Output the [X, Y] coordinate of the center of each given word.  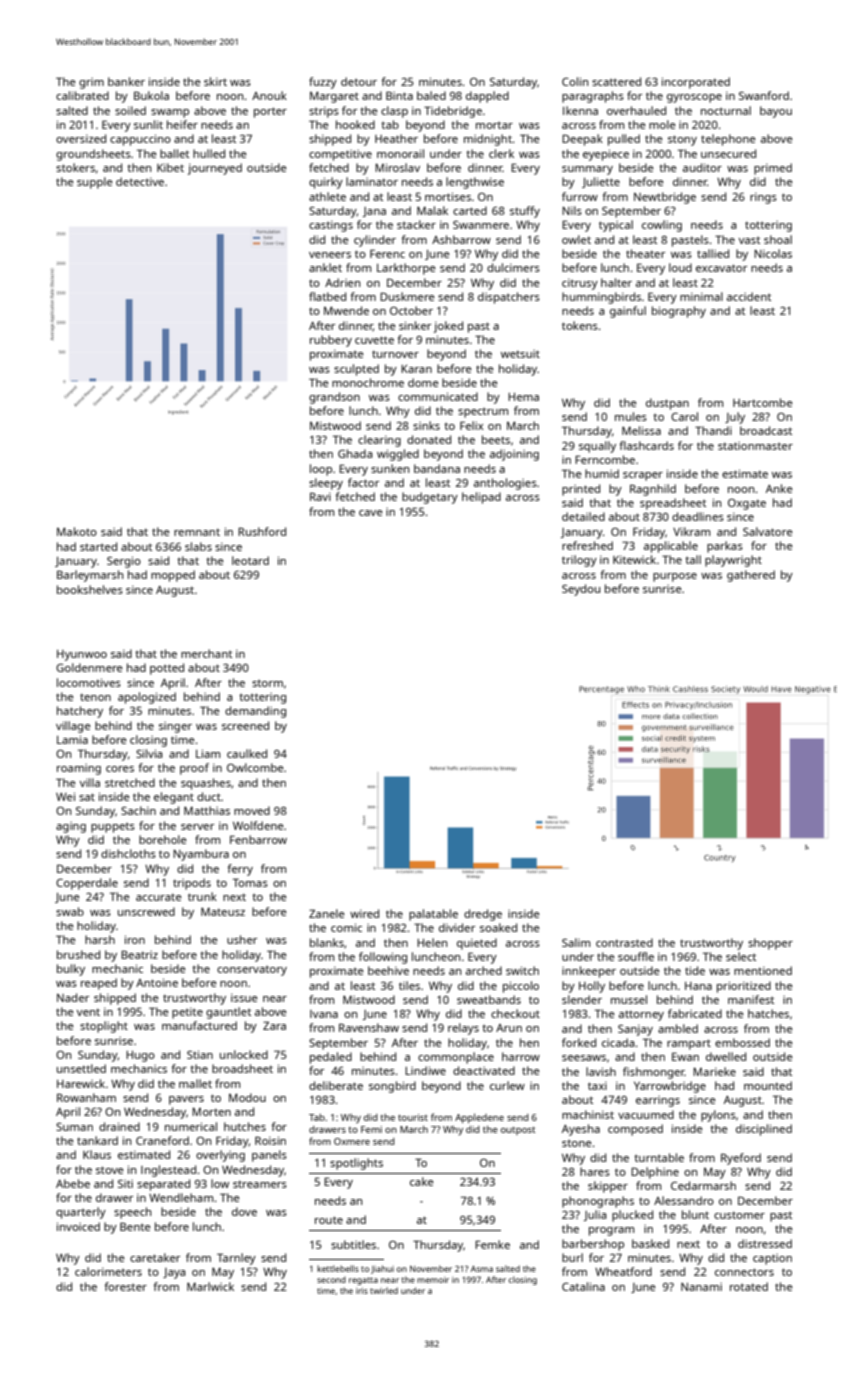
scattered [616, 81]
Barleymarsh [90, 576]
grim [91, 83]
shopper [770, 944]
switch [522, 970]
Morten [211, 1111]
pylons [718, 1116]
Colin [575, 81]
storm [267, 683]
